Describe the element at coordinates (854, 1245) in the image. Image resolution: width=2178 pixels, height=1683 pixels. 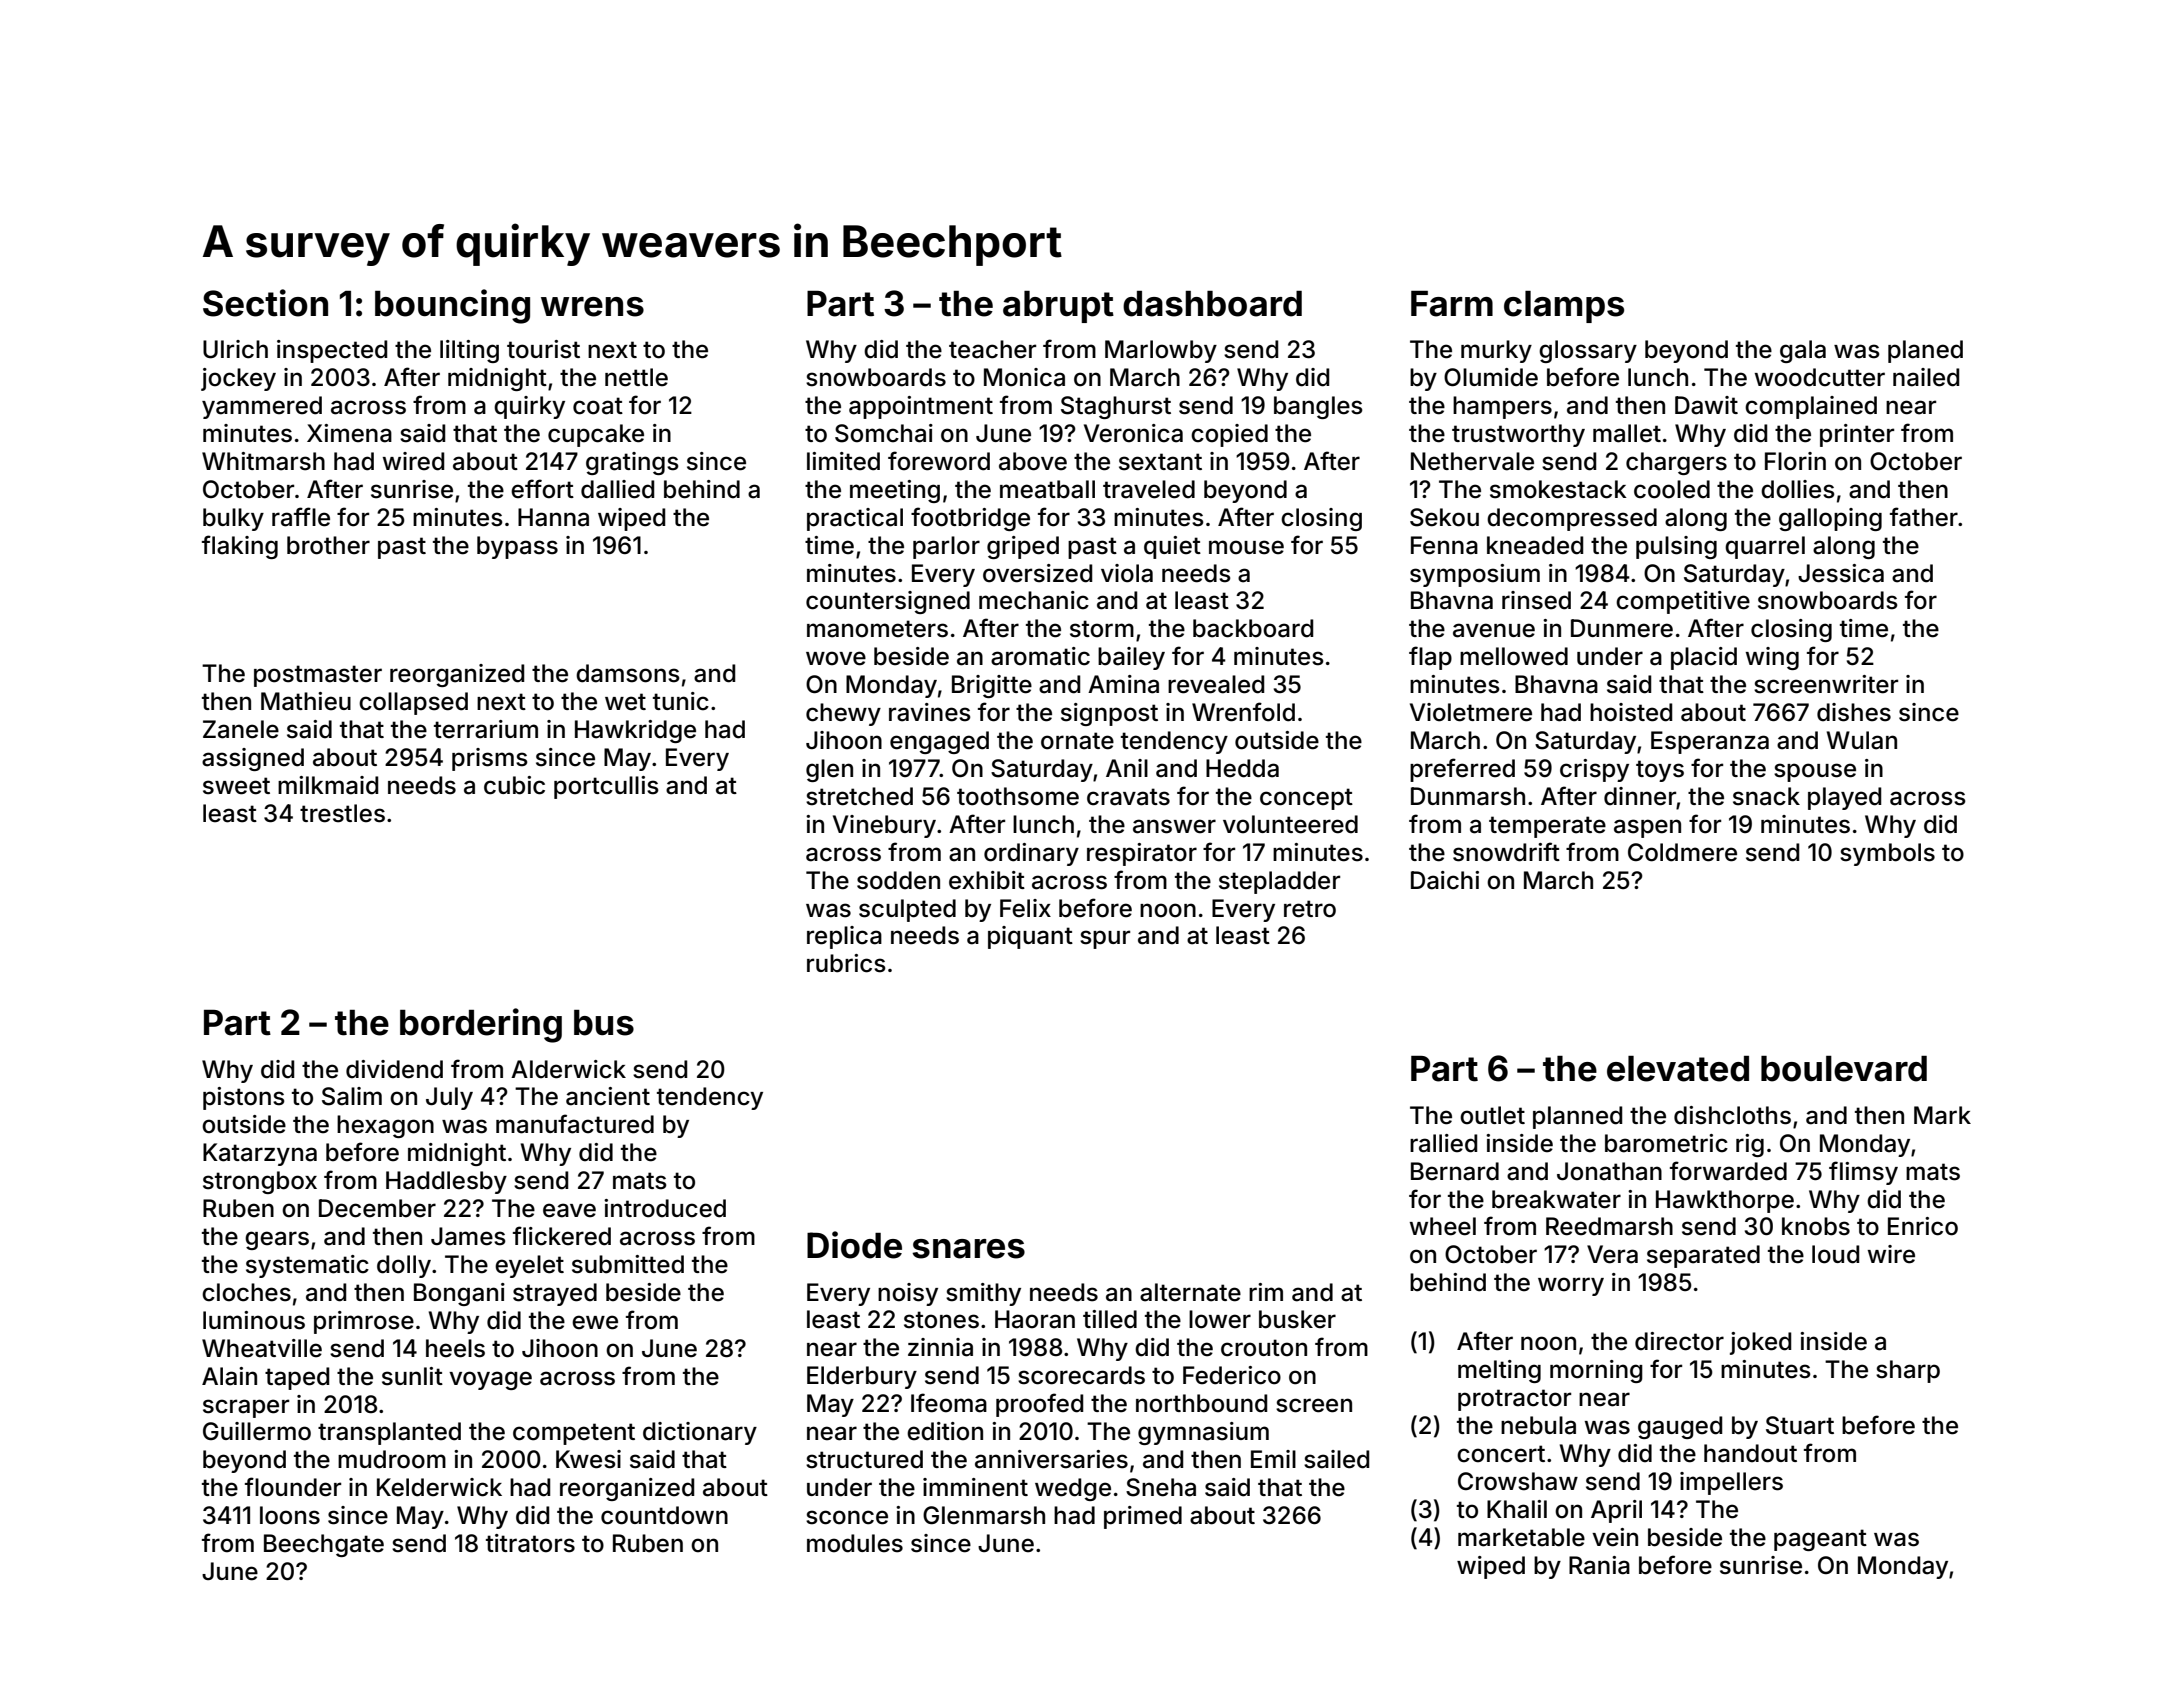
I see `Diode` at that location.
